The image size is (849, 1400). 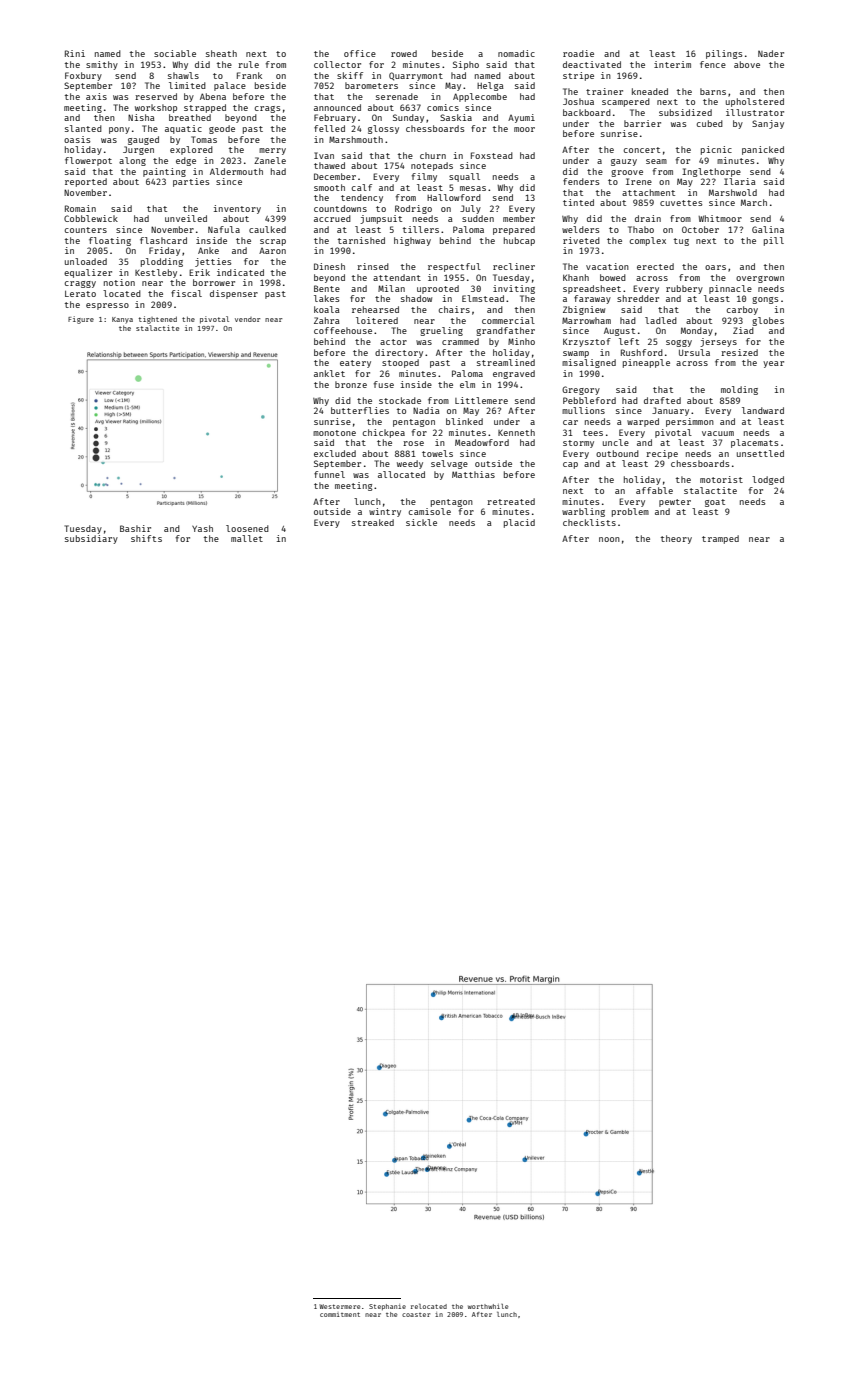 I want to click on Stephanie, so click(x=387, y=1307).
